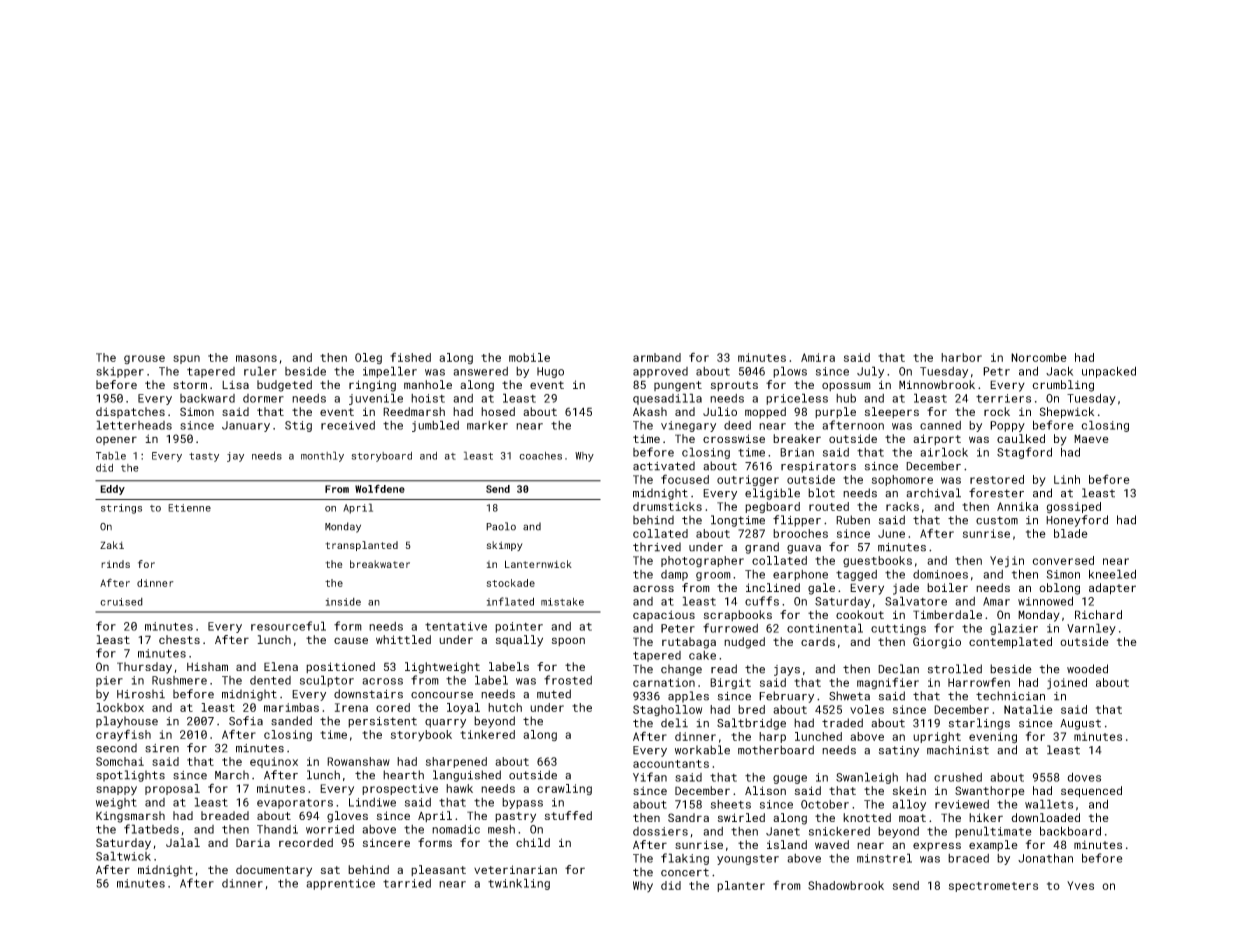 This image has width=1233, height=952. What do you see at coordinates (256, 358) in the image?
I see `masons` at bounding box center [256, 358].
